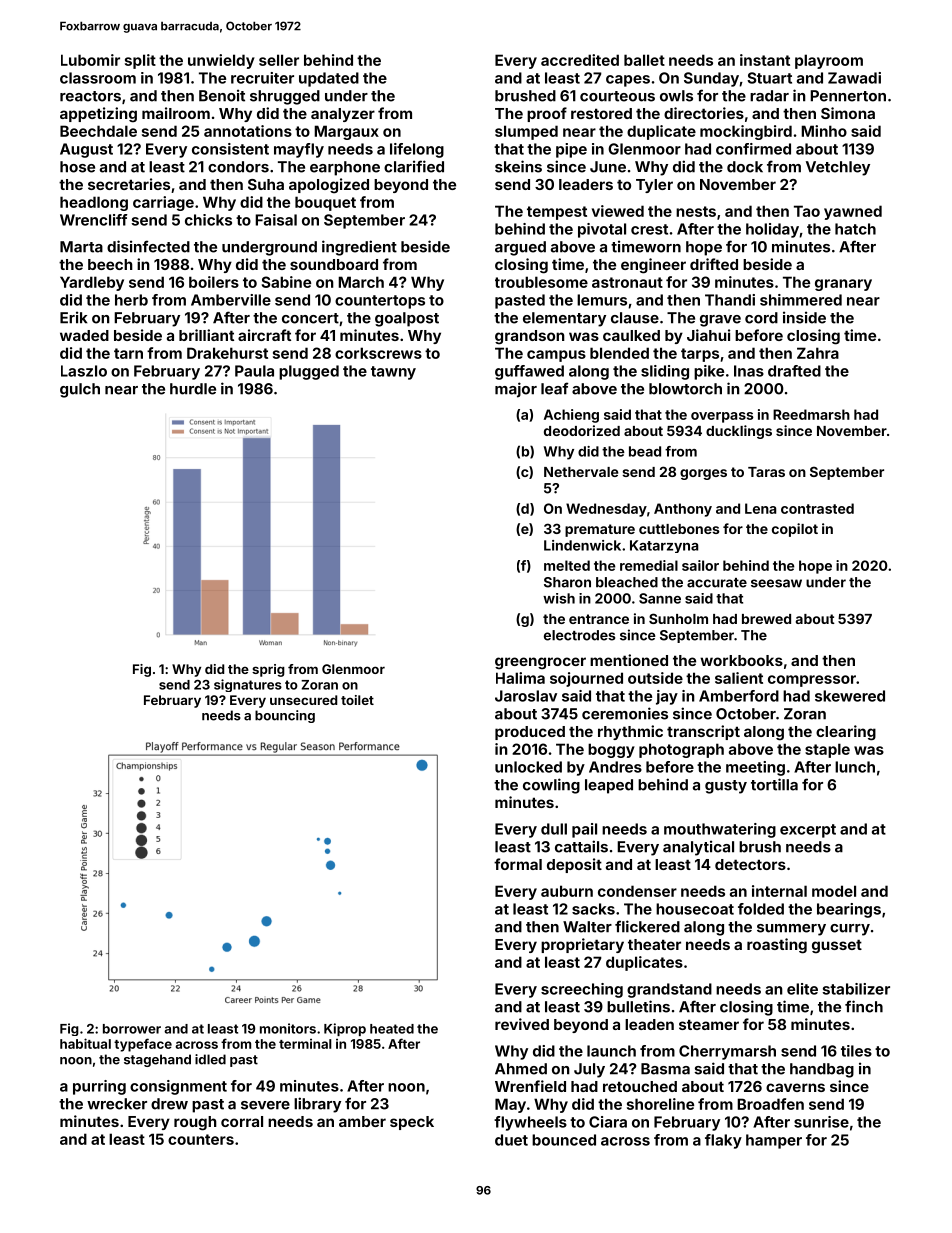 The width and height of the page is (952, 1233). Describe the element at coordinates (279, 60) in the page. I see `seller` at that location.
